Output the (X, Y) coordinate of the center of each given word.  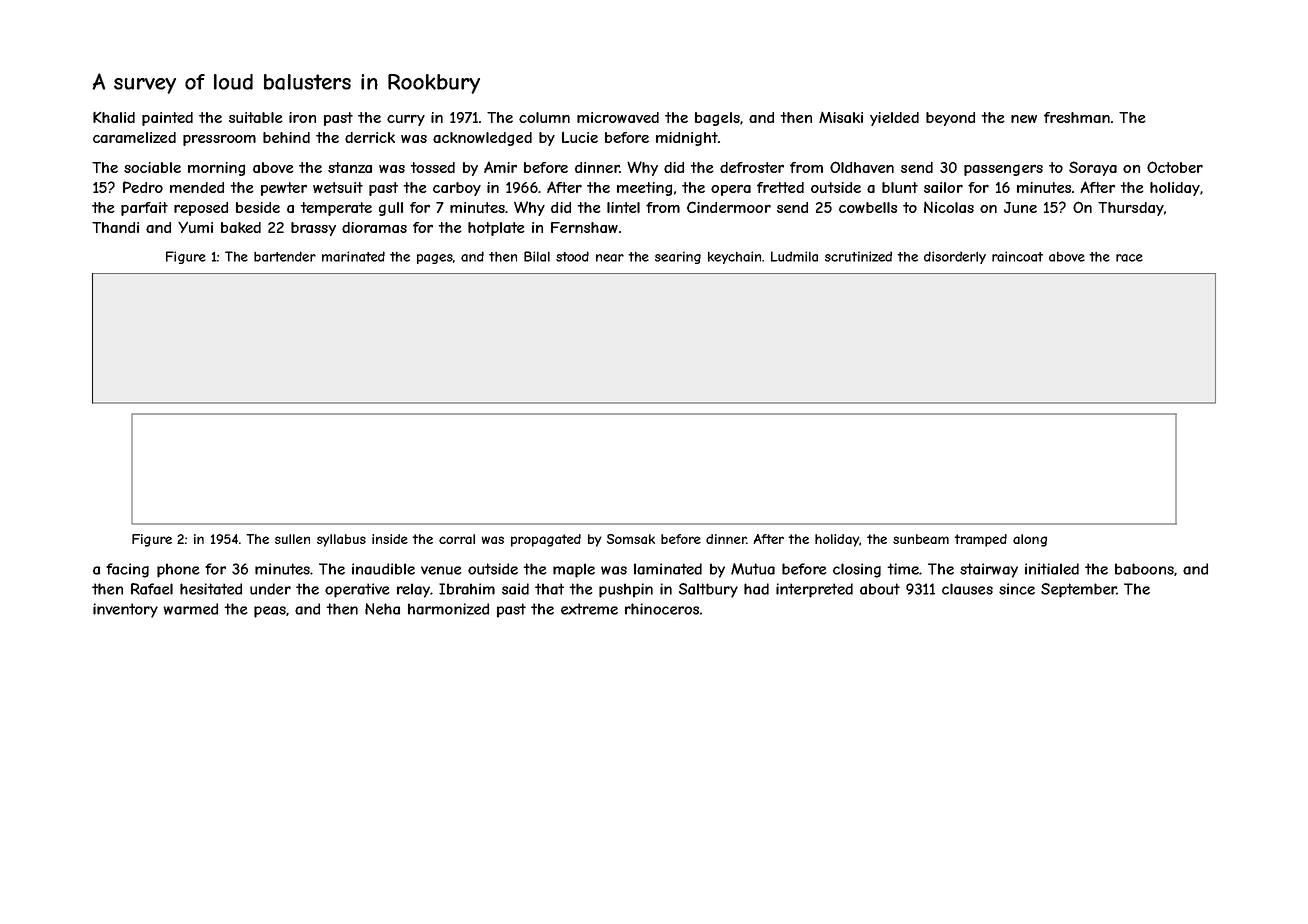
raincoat (1017, 256)
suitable (256, 117)
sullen (292, 539)
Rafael (152, 589)
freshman (1077, 117)
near (610, 258)
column (544, 117)
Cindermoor (729, 207)
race (1129, 258)
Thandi (115, 227)
